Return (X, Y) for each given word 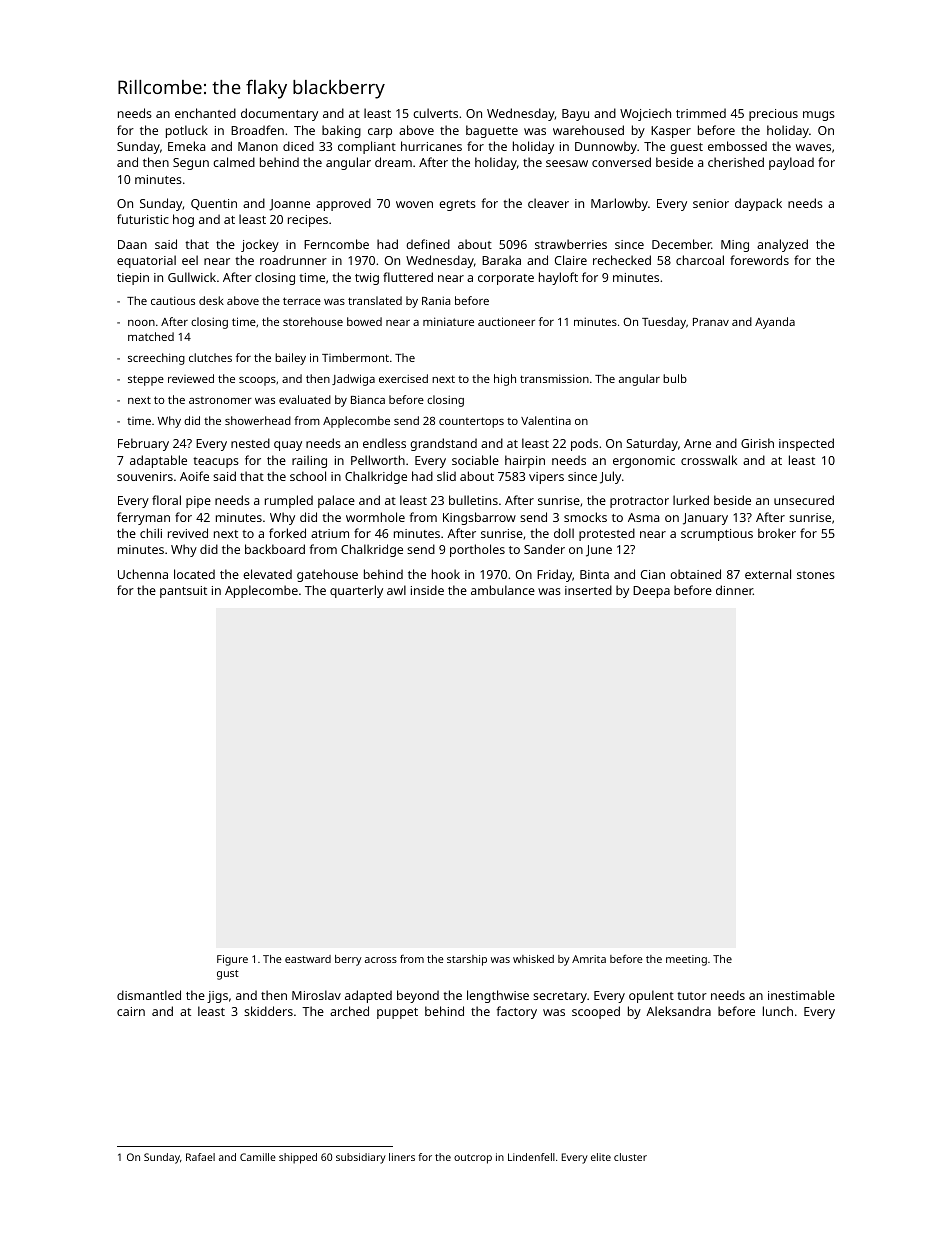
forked (287, 533)
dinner (734, 590)
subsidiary (361, 1158)
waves (813, 147)
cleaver (548, 203)
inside (427, 590)
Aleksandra (678, 1011)
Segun (191, 164)
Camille (258, 1157)
